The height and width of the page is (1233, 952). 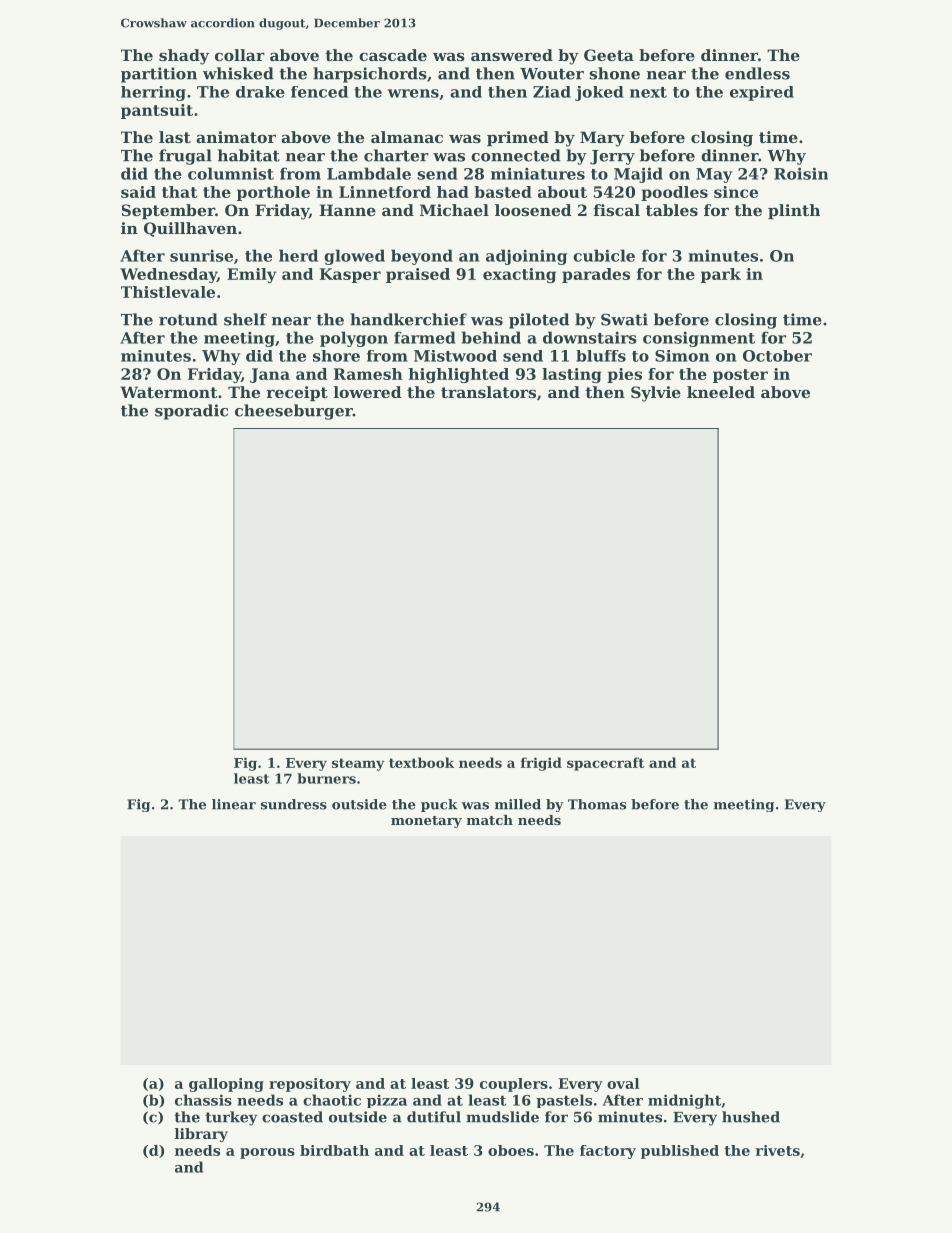 I want to click on endless, so click(x=757, y=73).
